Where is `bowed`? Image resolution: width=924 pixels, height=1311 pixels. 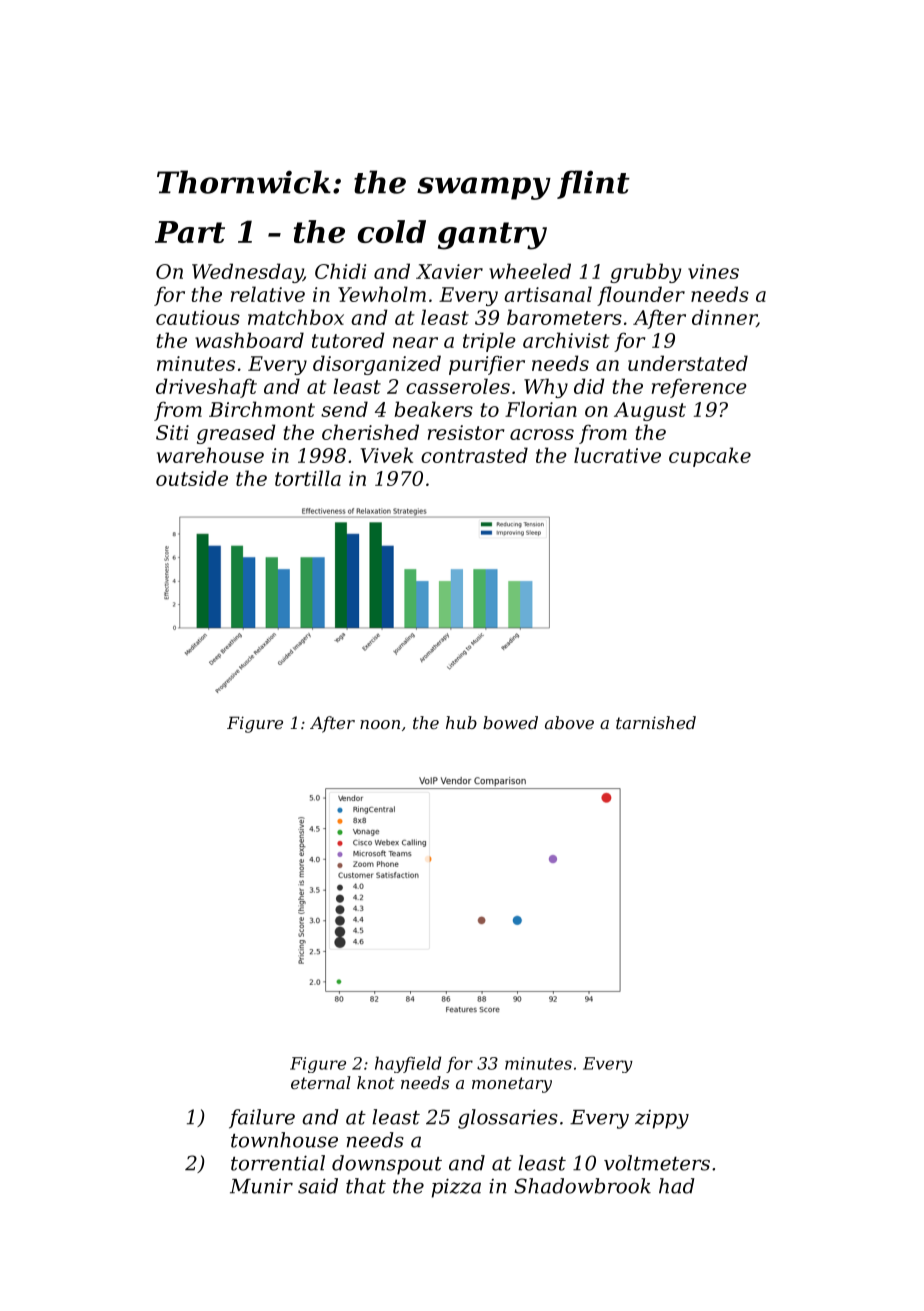
bowed is located at coordinates (510, 722).
